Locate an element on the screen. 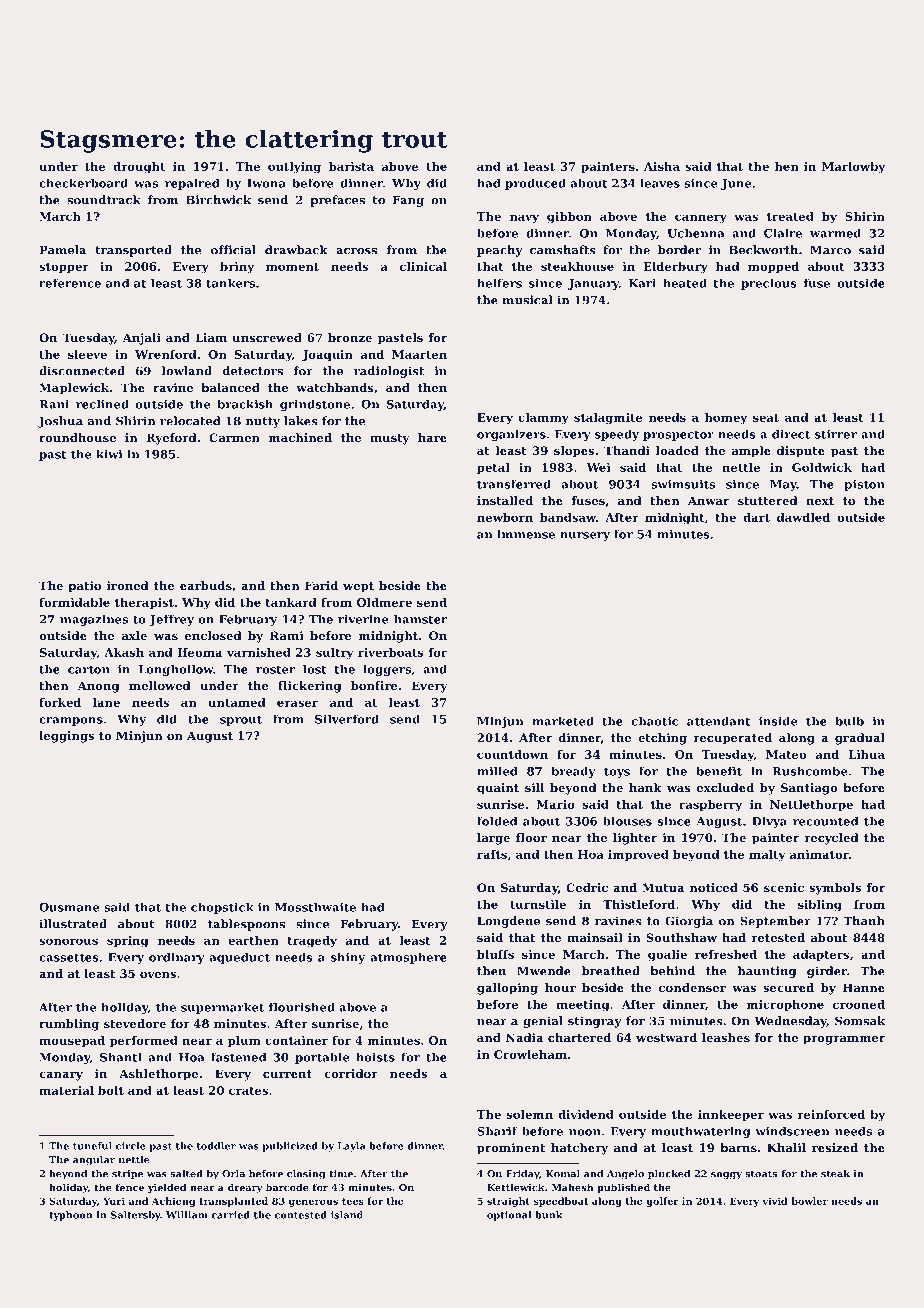  carton is located at coordinates (89, 669).
